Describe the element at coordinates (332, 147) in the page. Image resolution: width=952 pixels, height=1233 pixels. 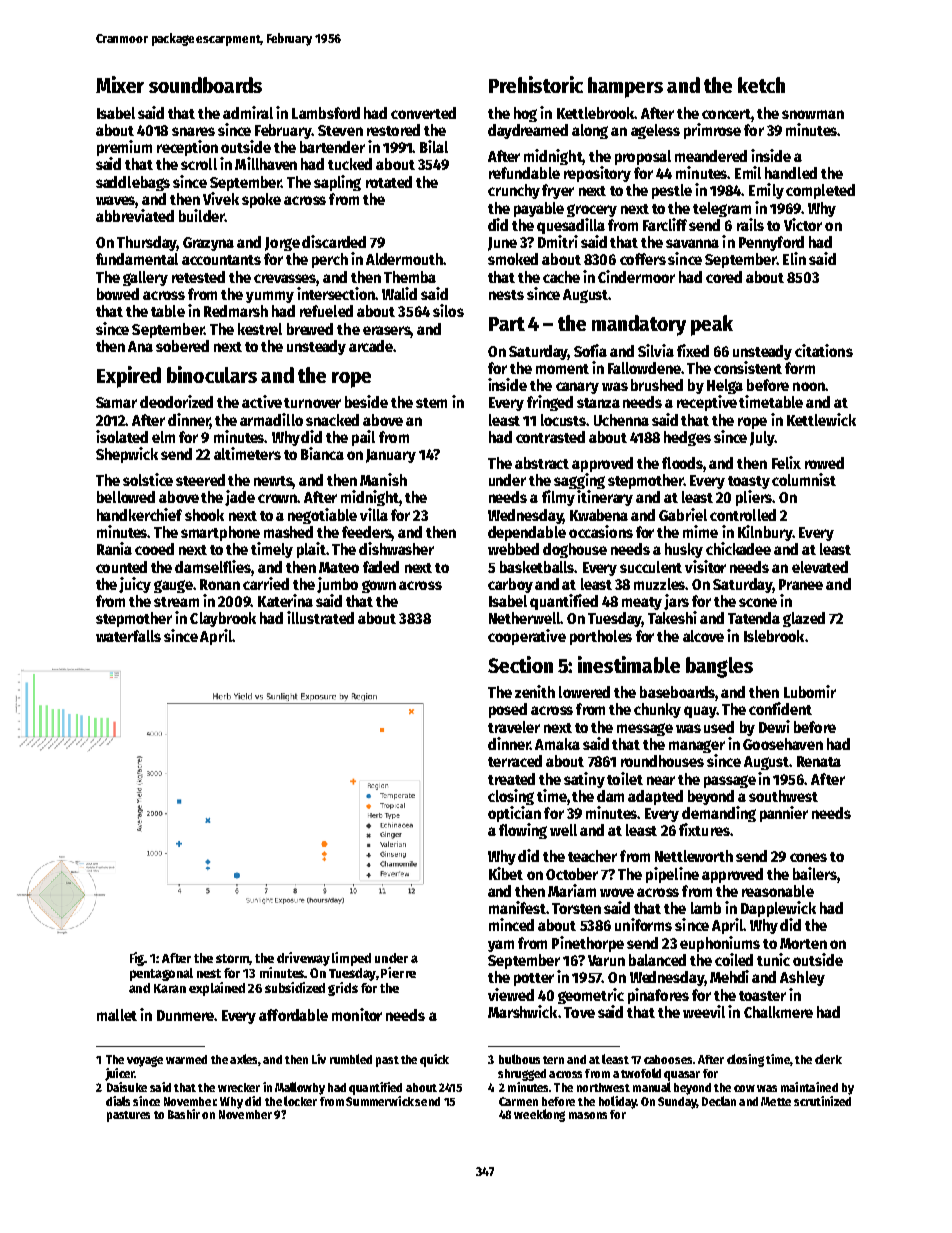
I see `bartender` at that location.
